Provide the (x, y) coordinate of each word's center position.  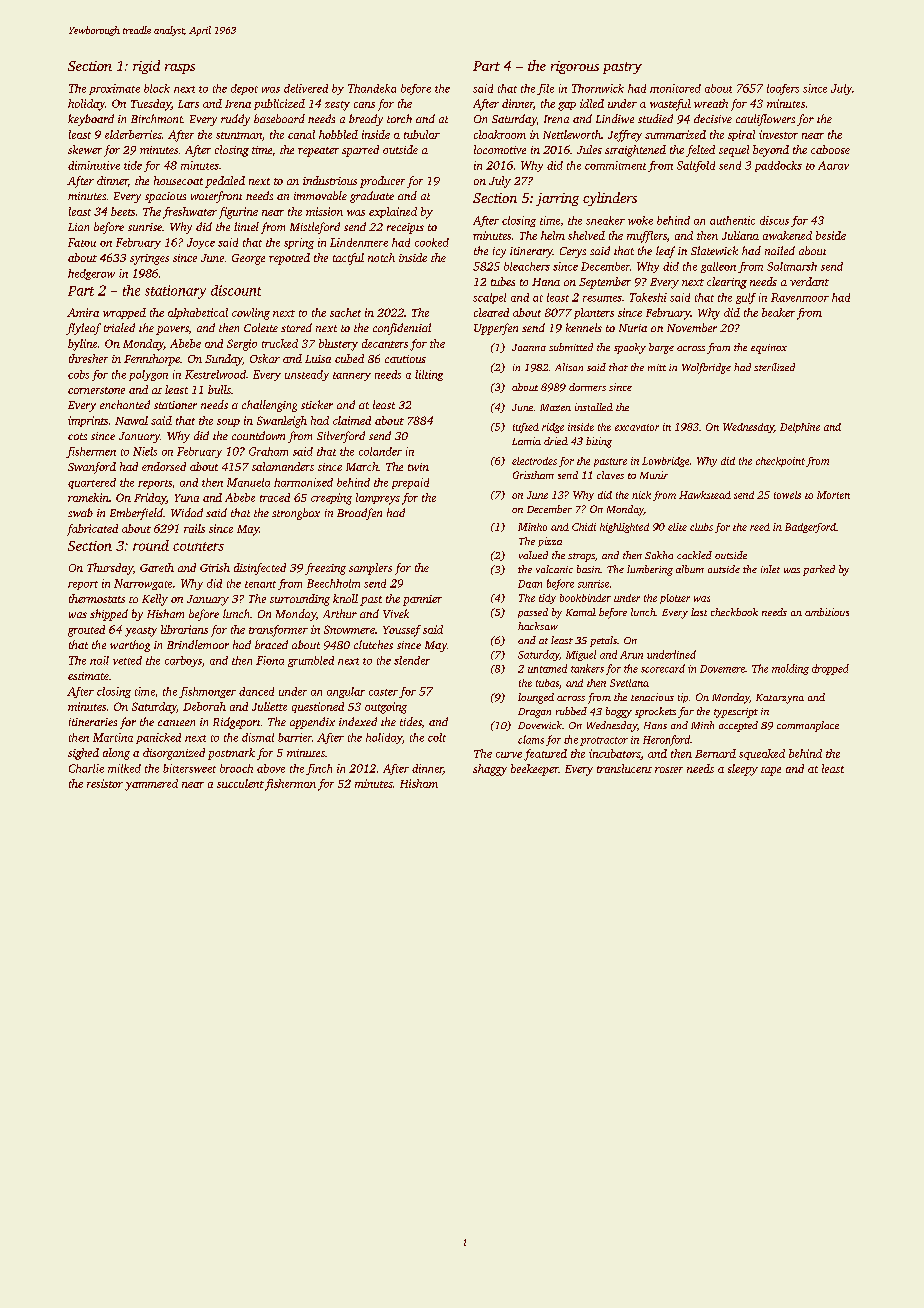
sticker (317, 404)
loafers (783, 89)
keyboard (91, 120)
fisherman (290, 785)
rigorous (575, 67)
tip (683, 698)
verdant (809, 281)
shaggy (490, 770)
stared (296, 327)
